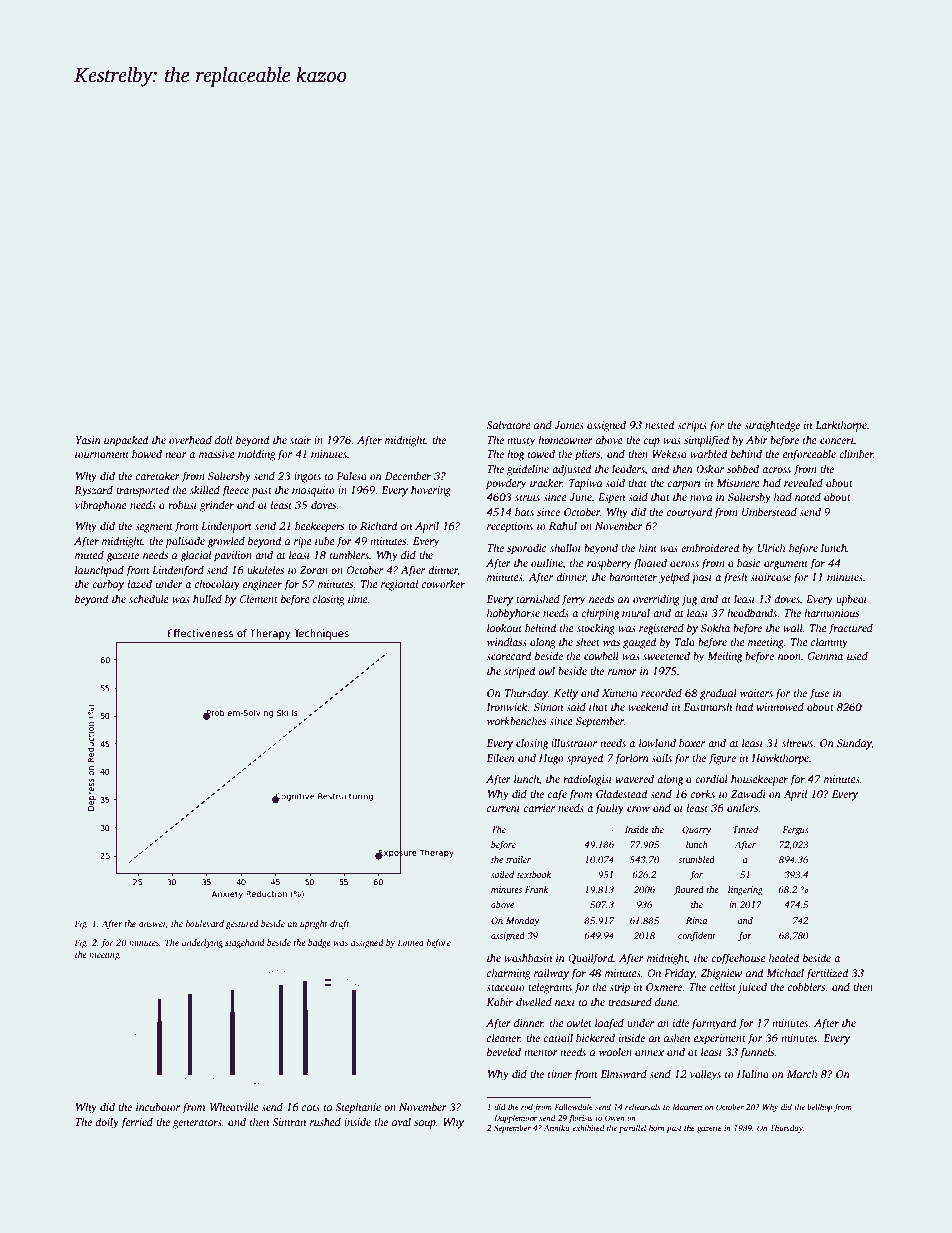 The image size is (952, 1233). What do you see at coordinates (242, 924) in the image?
I see `gestured` at bounding box center [242, 924].
